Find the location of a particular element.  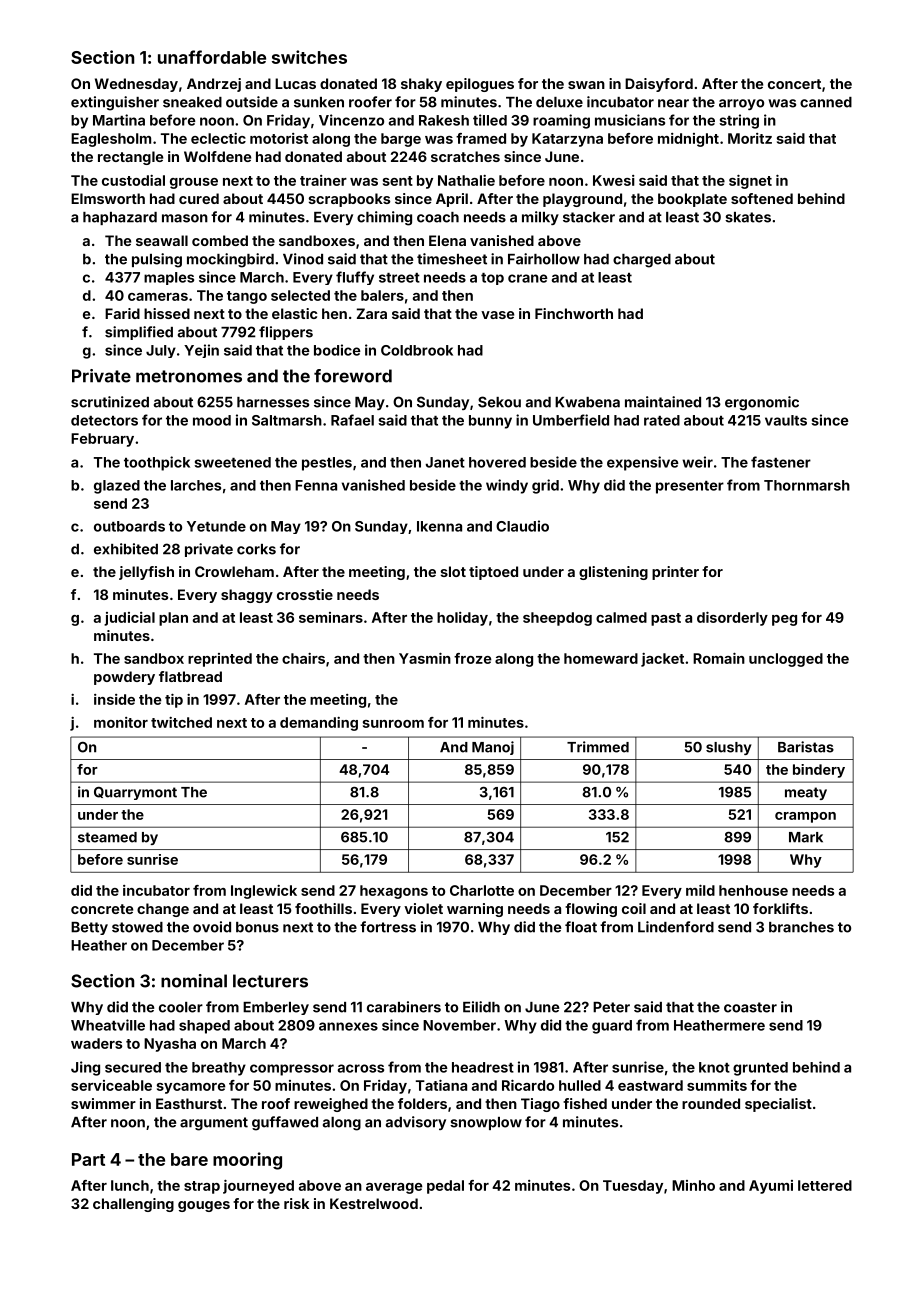

Inglewick is located at coordinates (264, 892).
